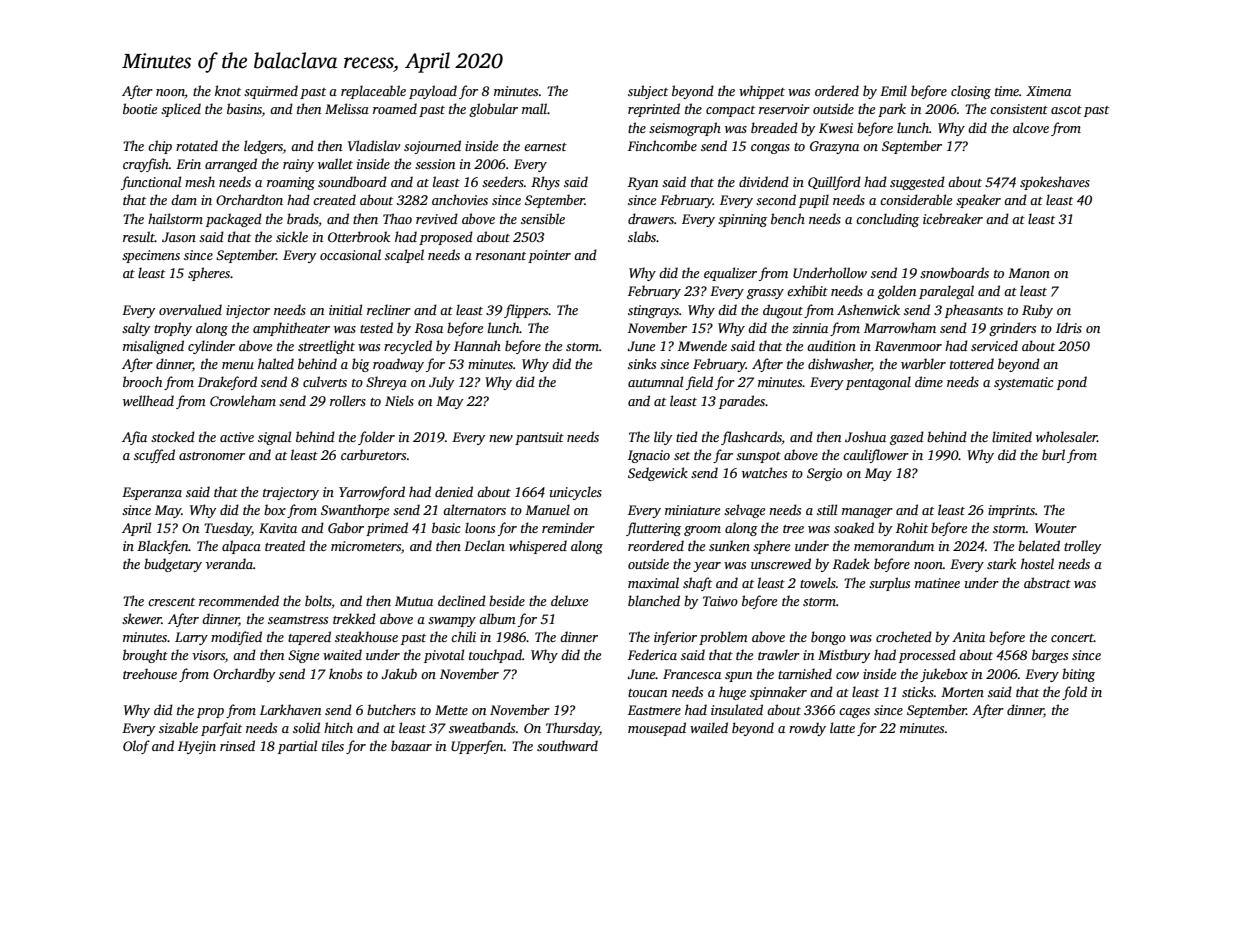 This screenshot has width=1233, height=952. I want to click on Emil, so click(893, 90).
